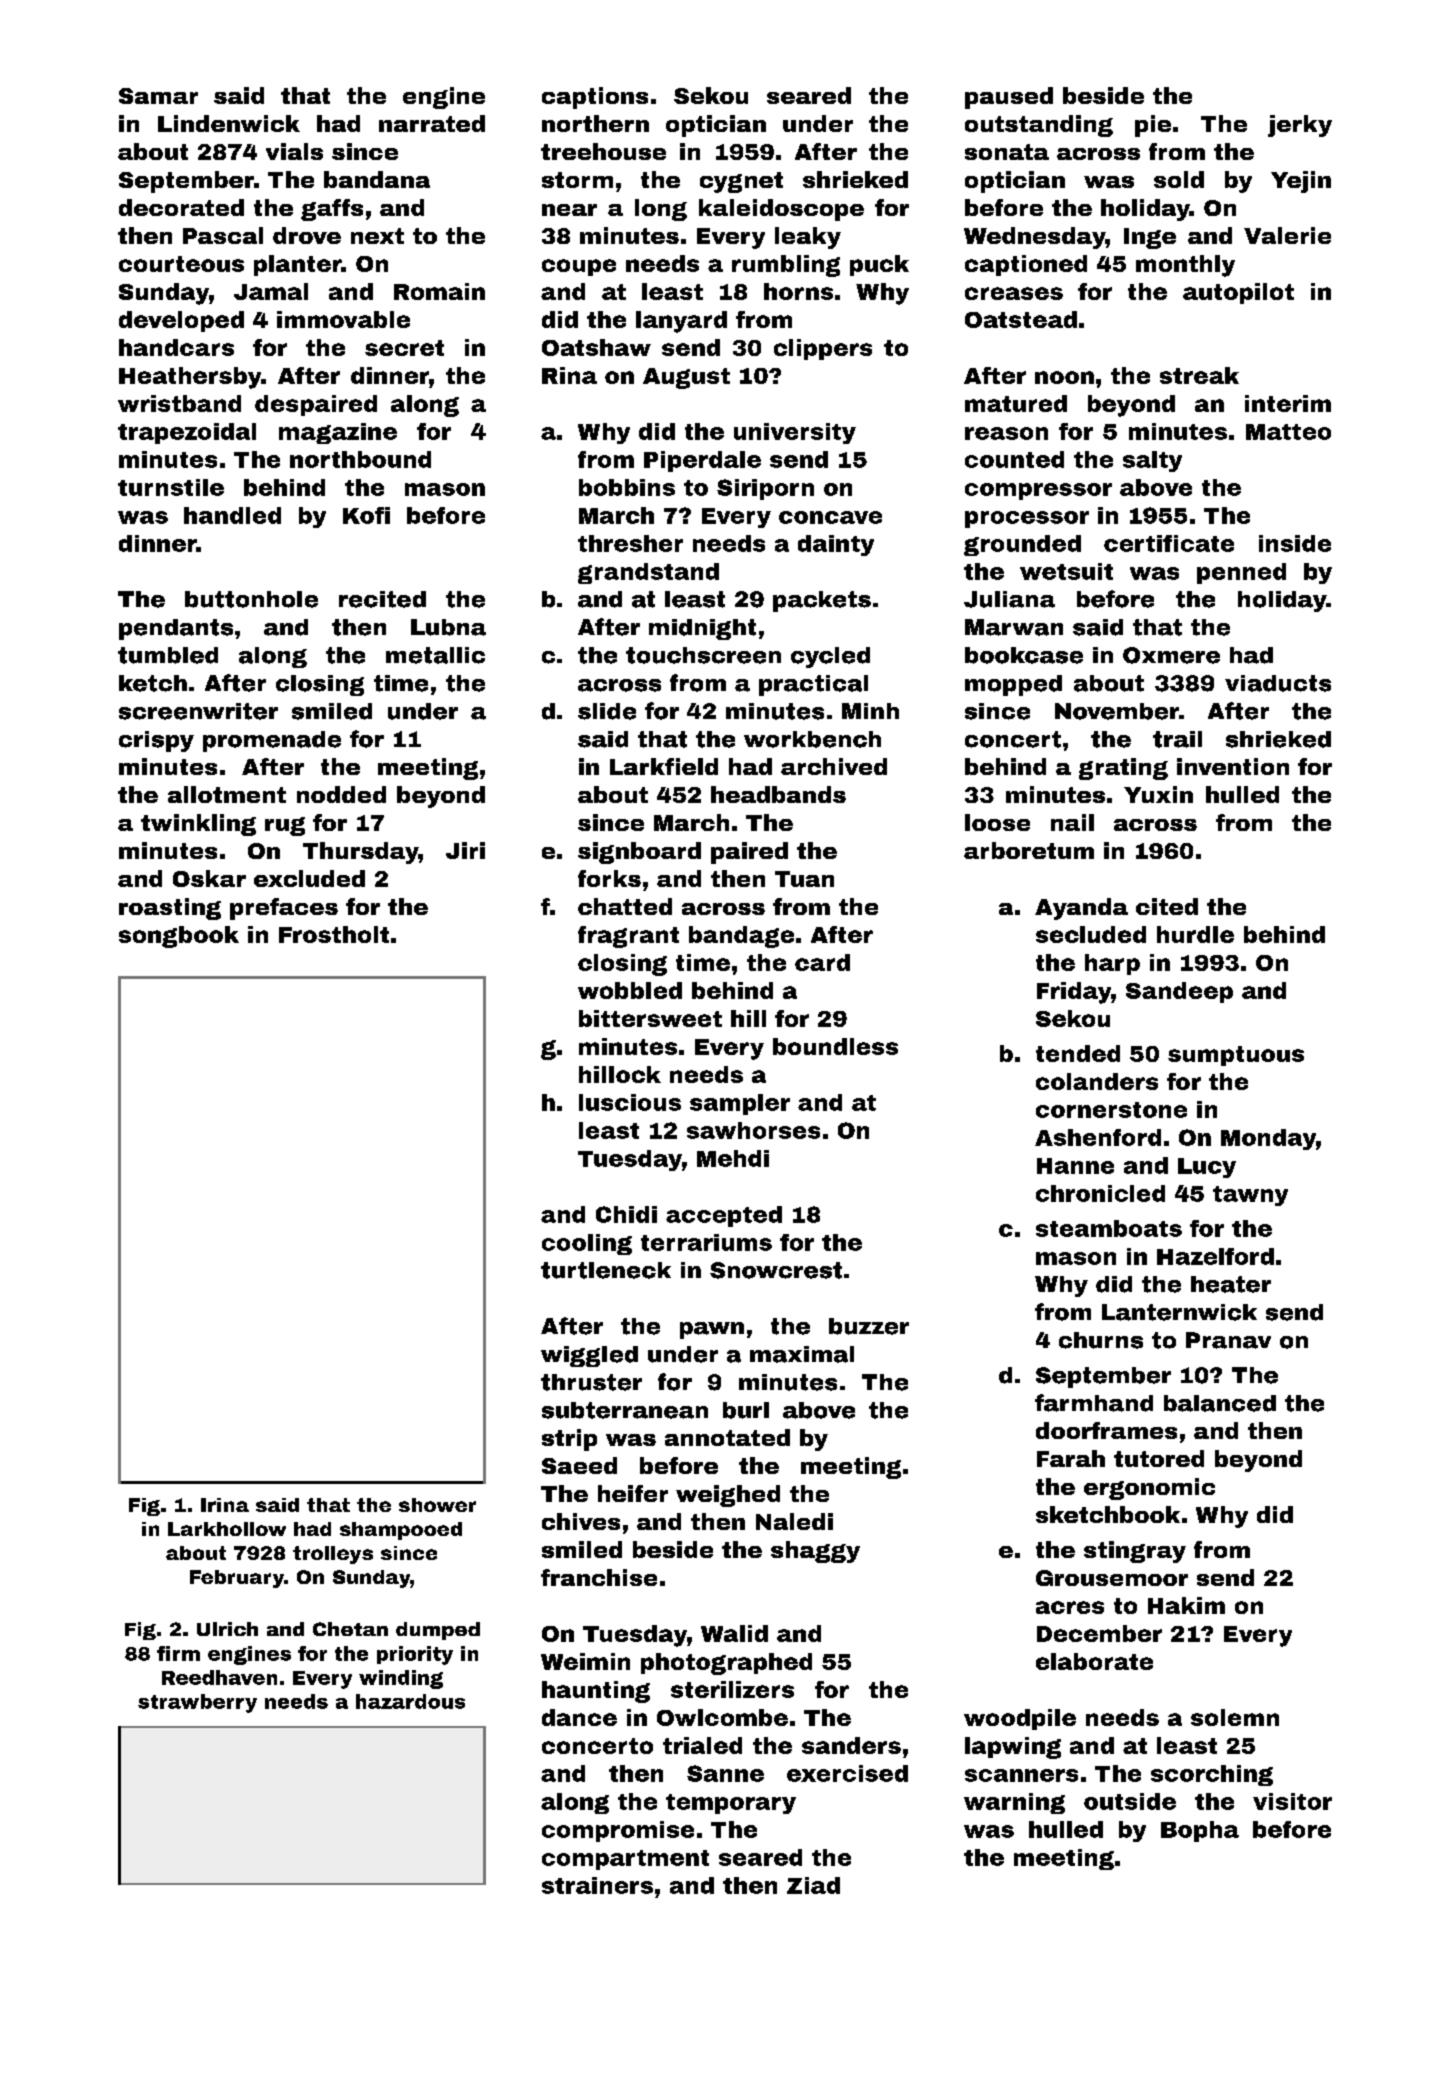 This screenshot has width=1450, height=2100. What do you see at coordinates (1300, 126) in the screenshot?
I see `jerky` at bounding box center [1300, 126].
